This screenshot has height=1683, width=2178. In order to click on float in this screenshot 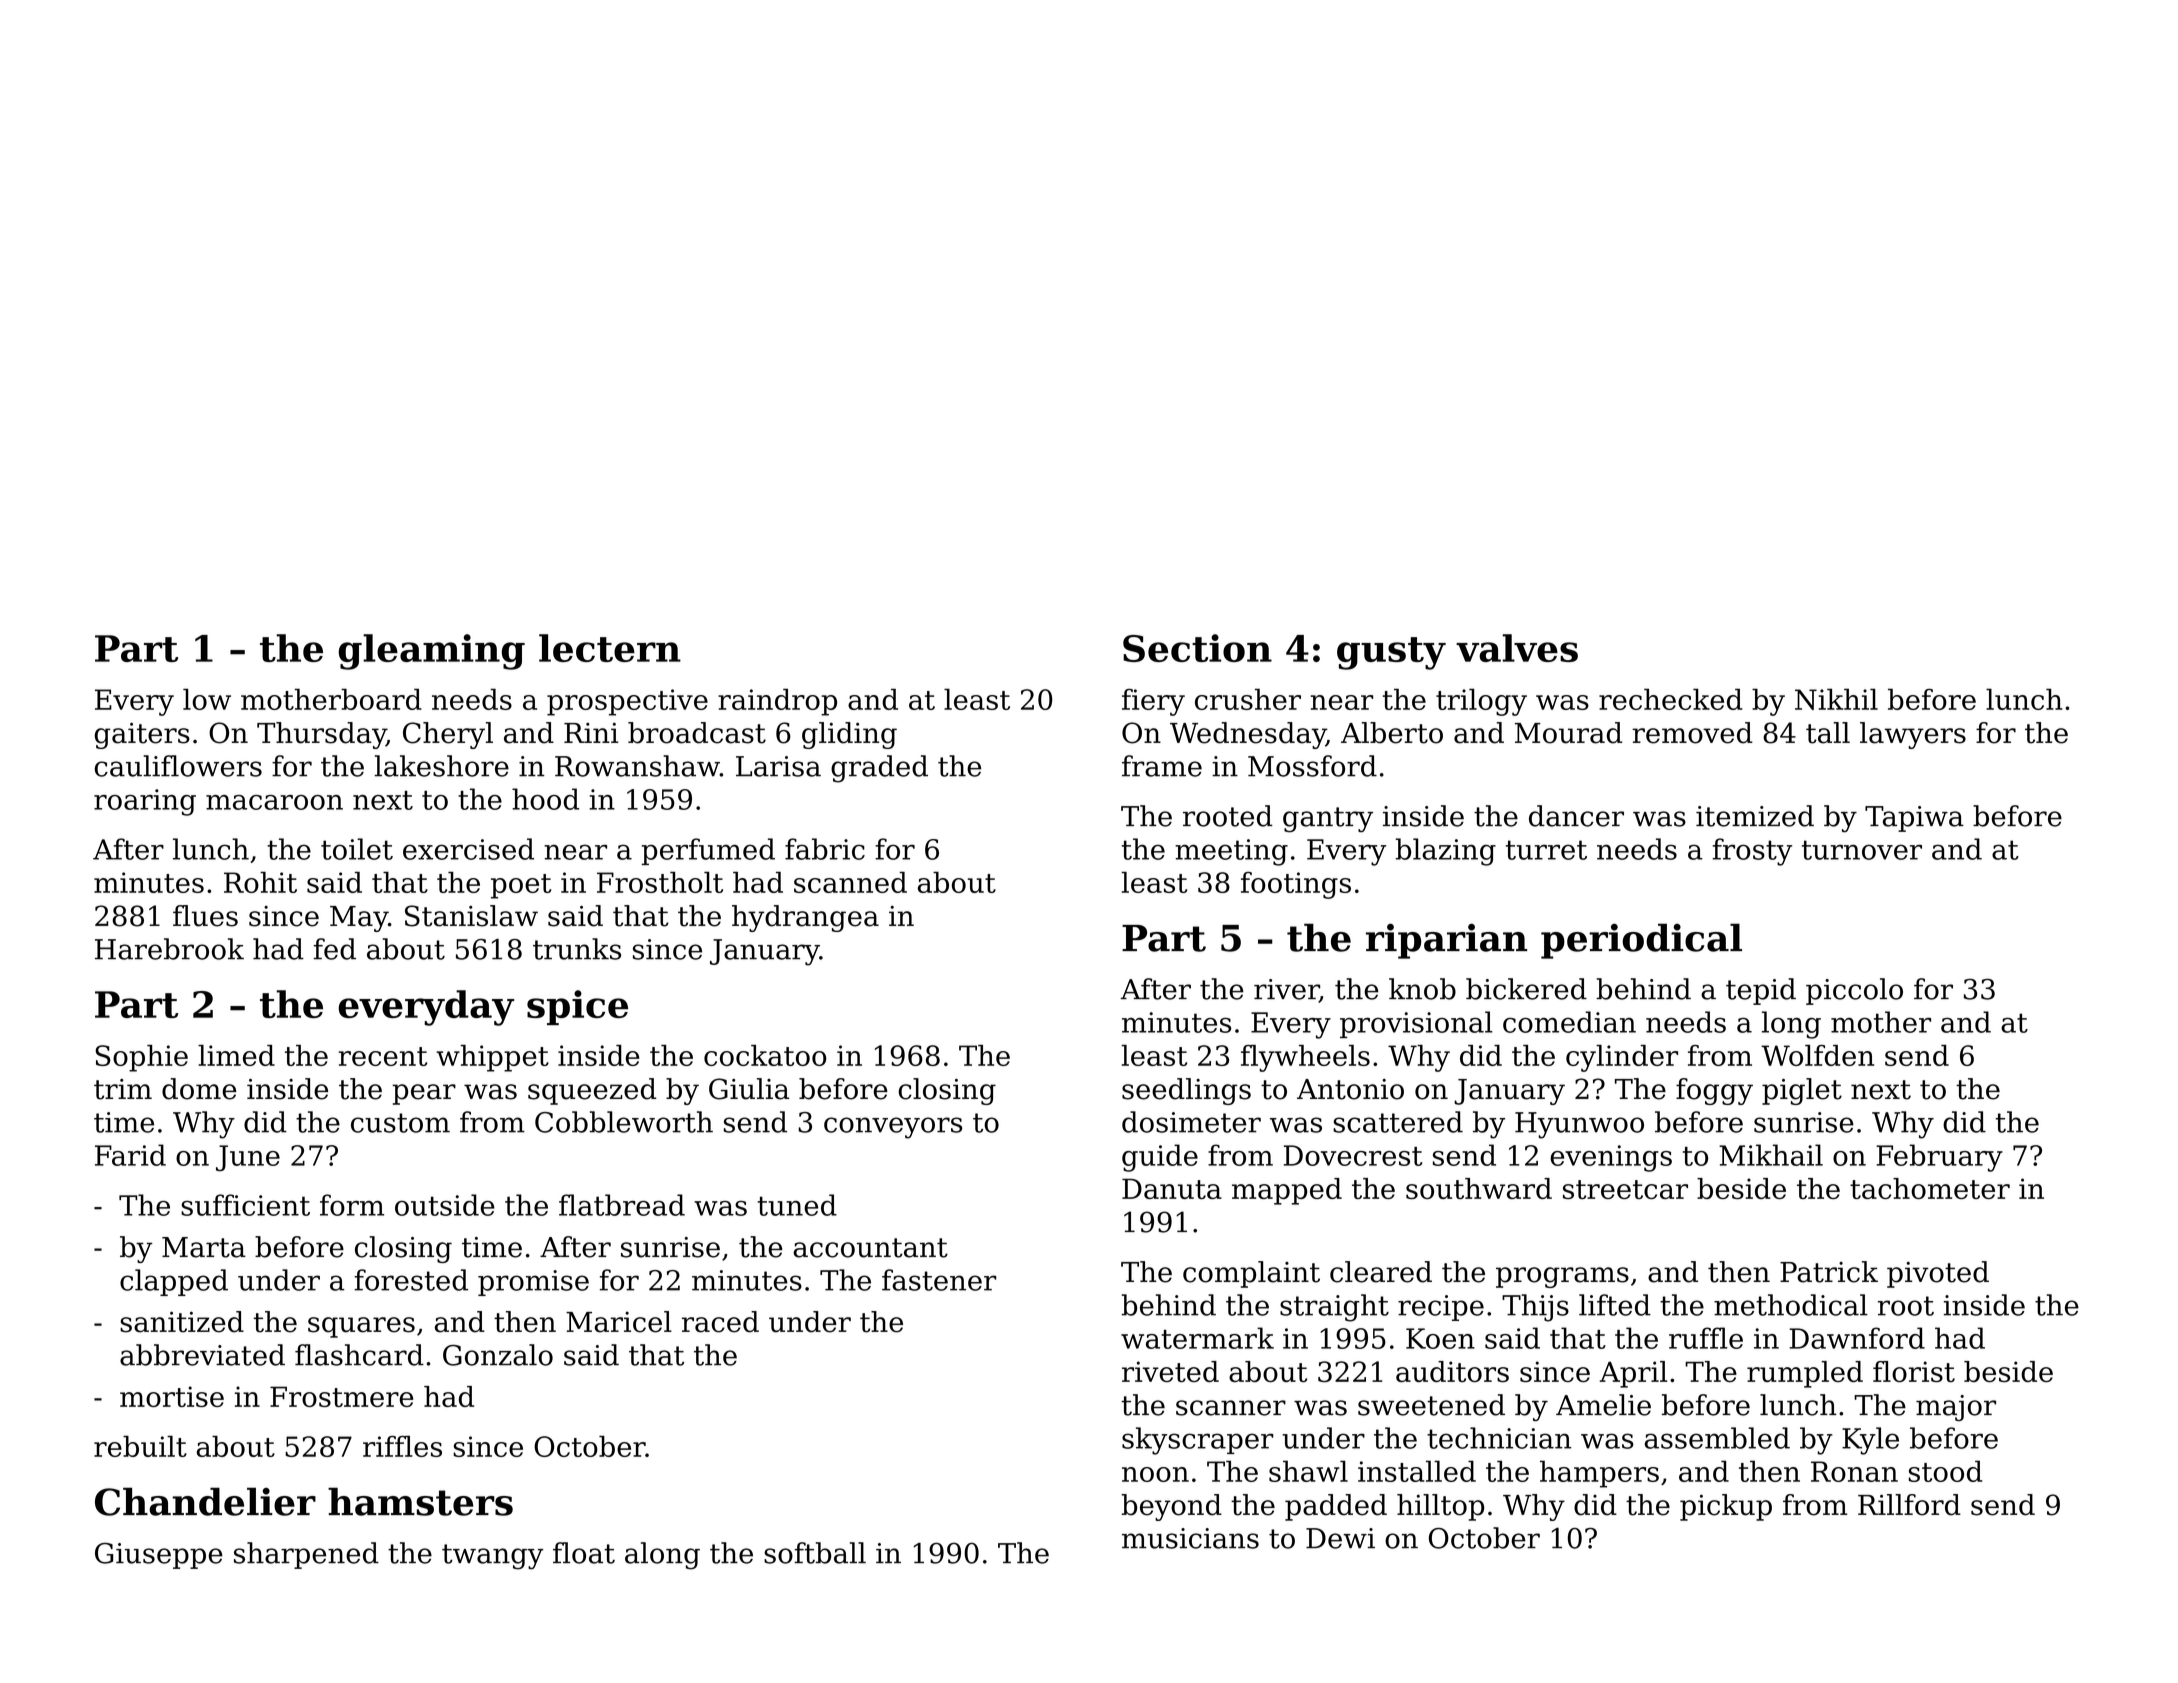, I will do `click(584, 1553)`.
